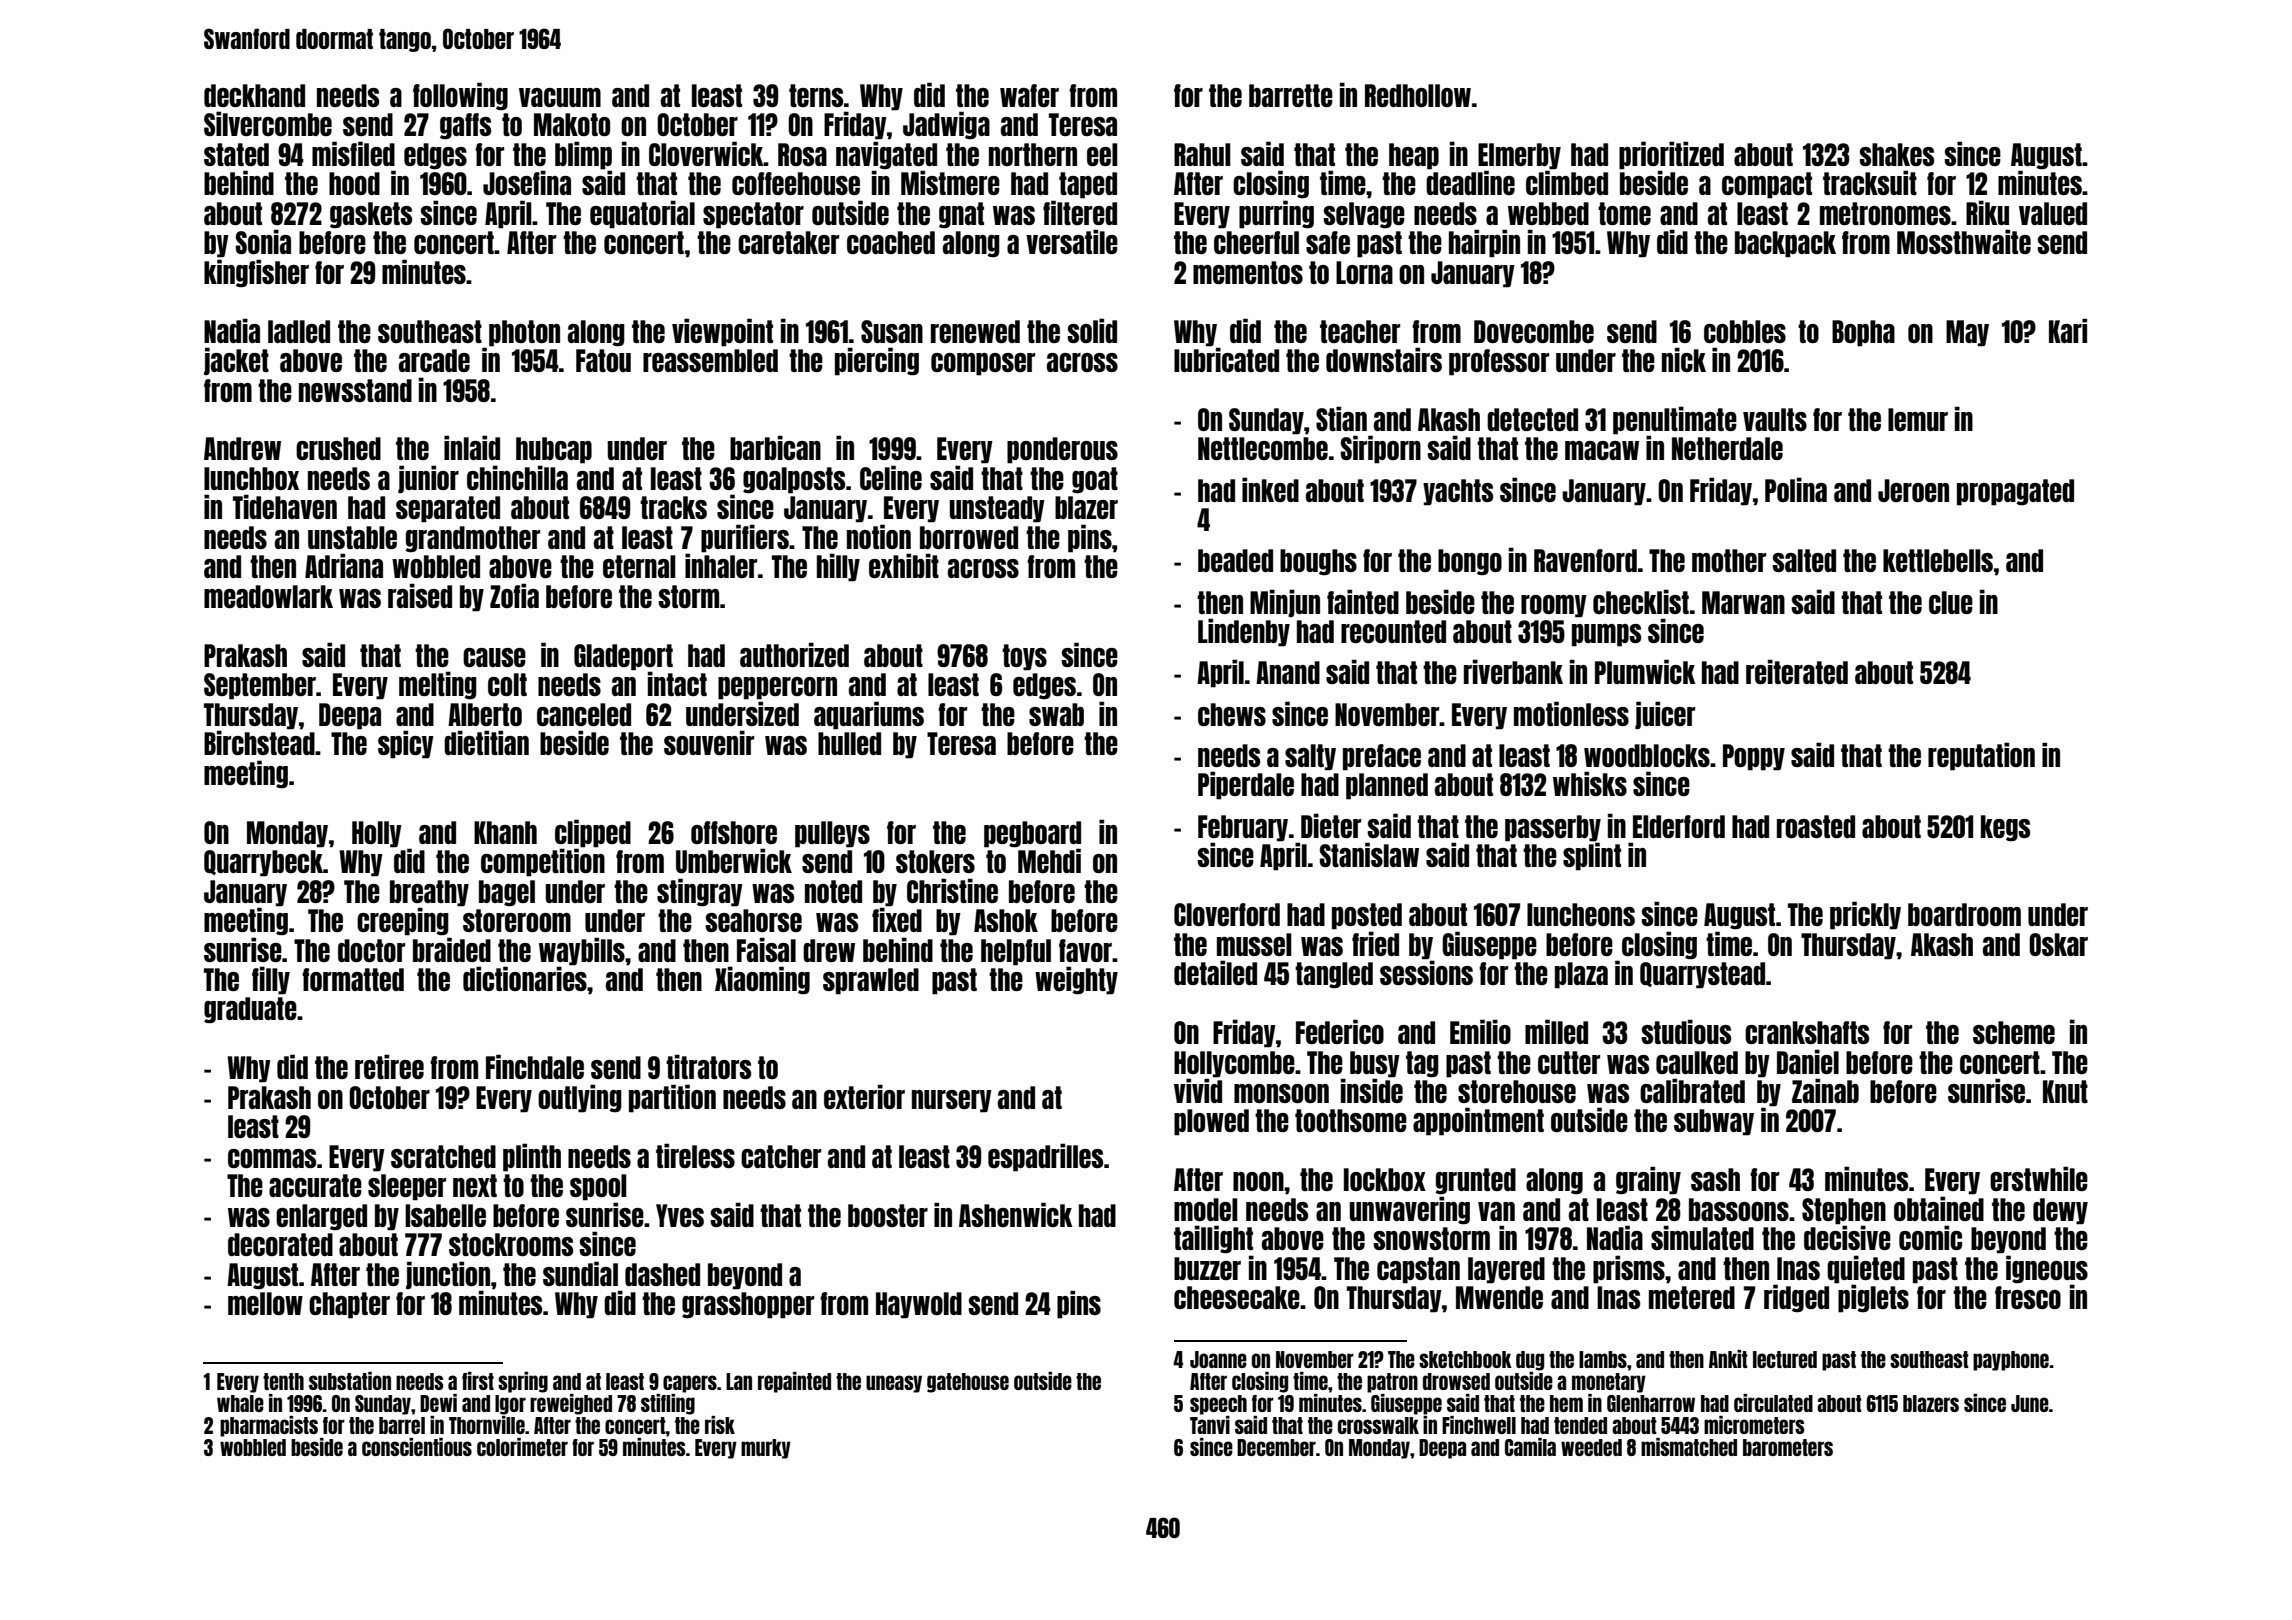  I want to click on Camila, so click(1530, 1447).
